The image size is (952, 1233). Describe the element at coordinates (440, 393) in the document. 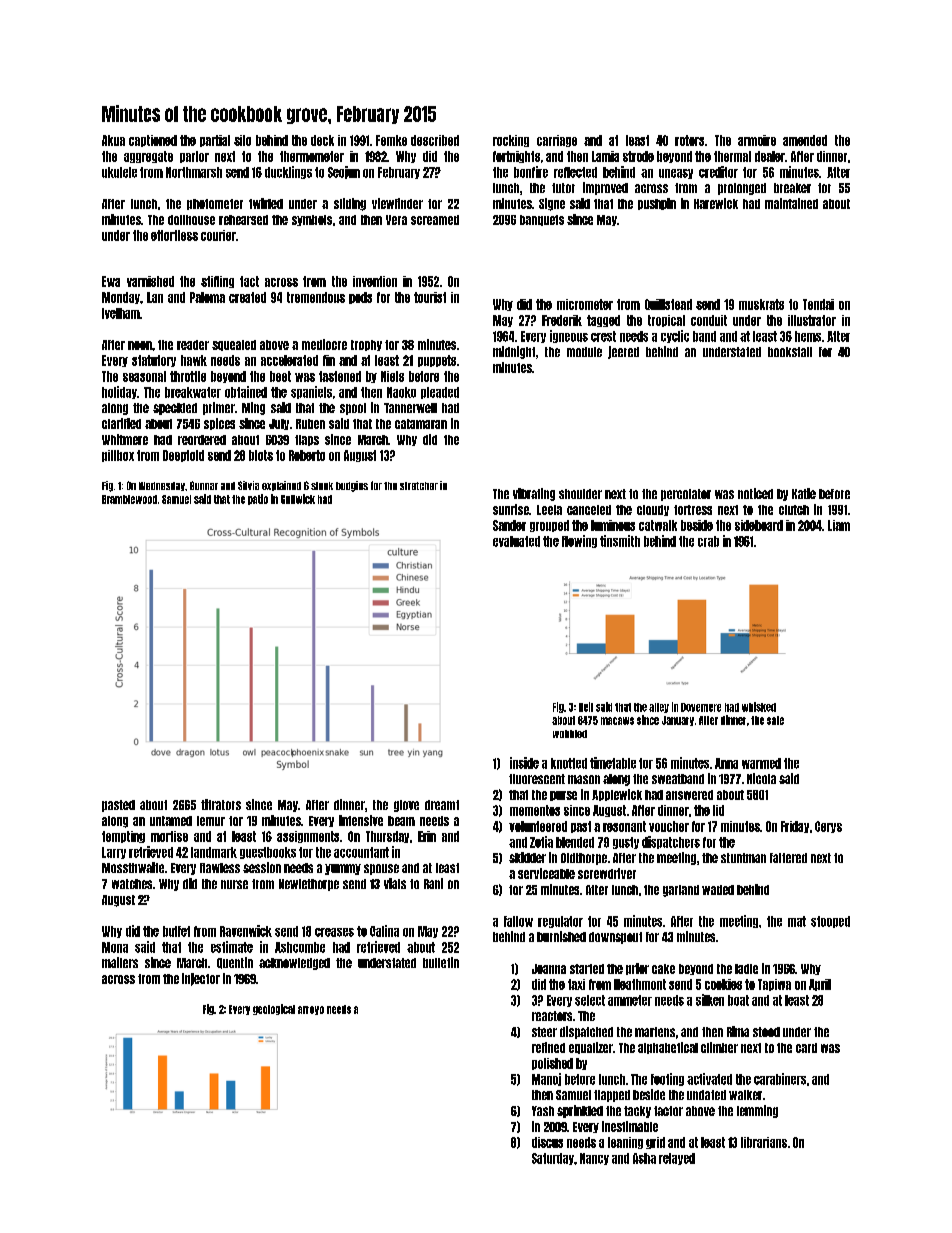

I see `pleaded` at that location.
